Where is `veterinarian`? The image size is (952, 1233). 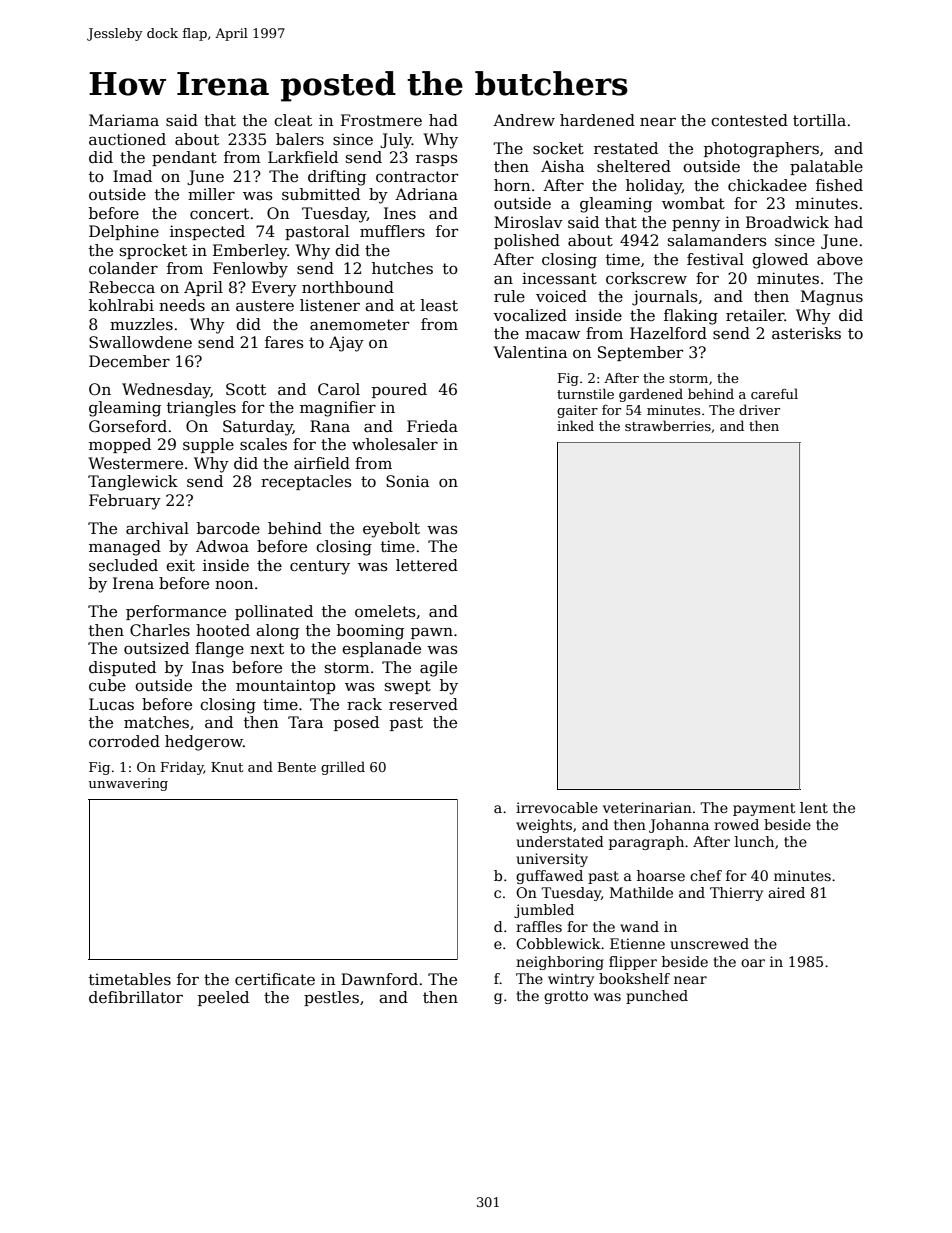
veterinarian is located at coordinates (647, 807).
